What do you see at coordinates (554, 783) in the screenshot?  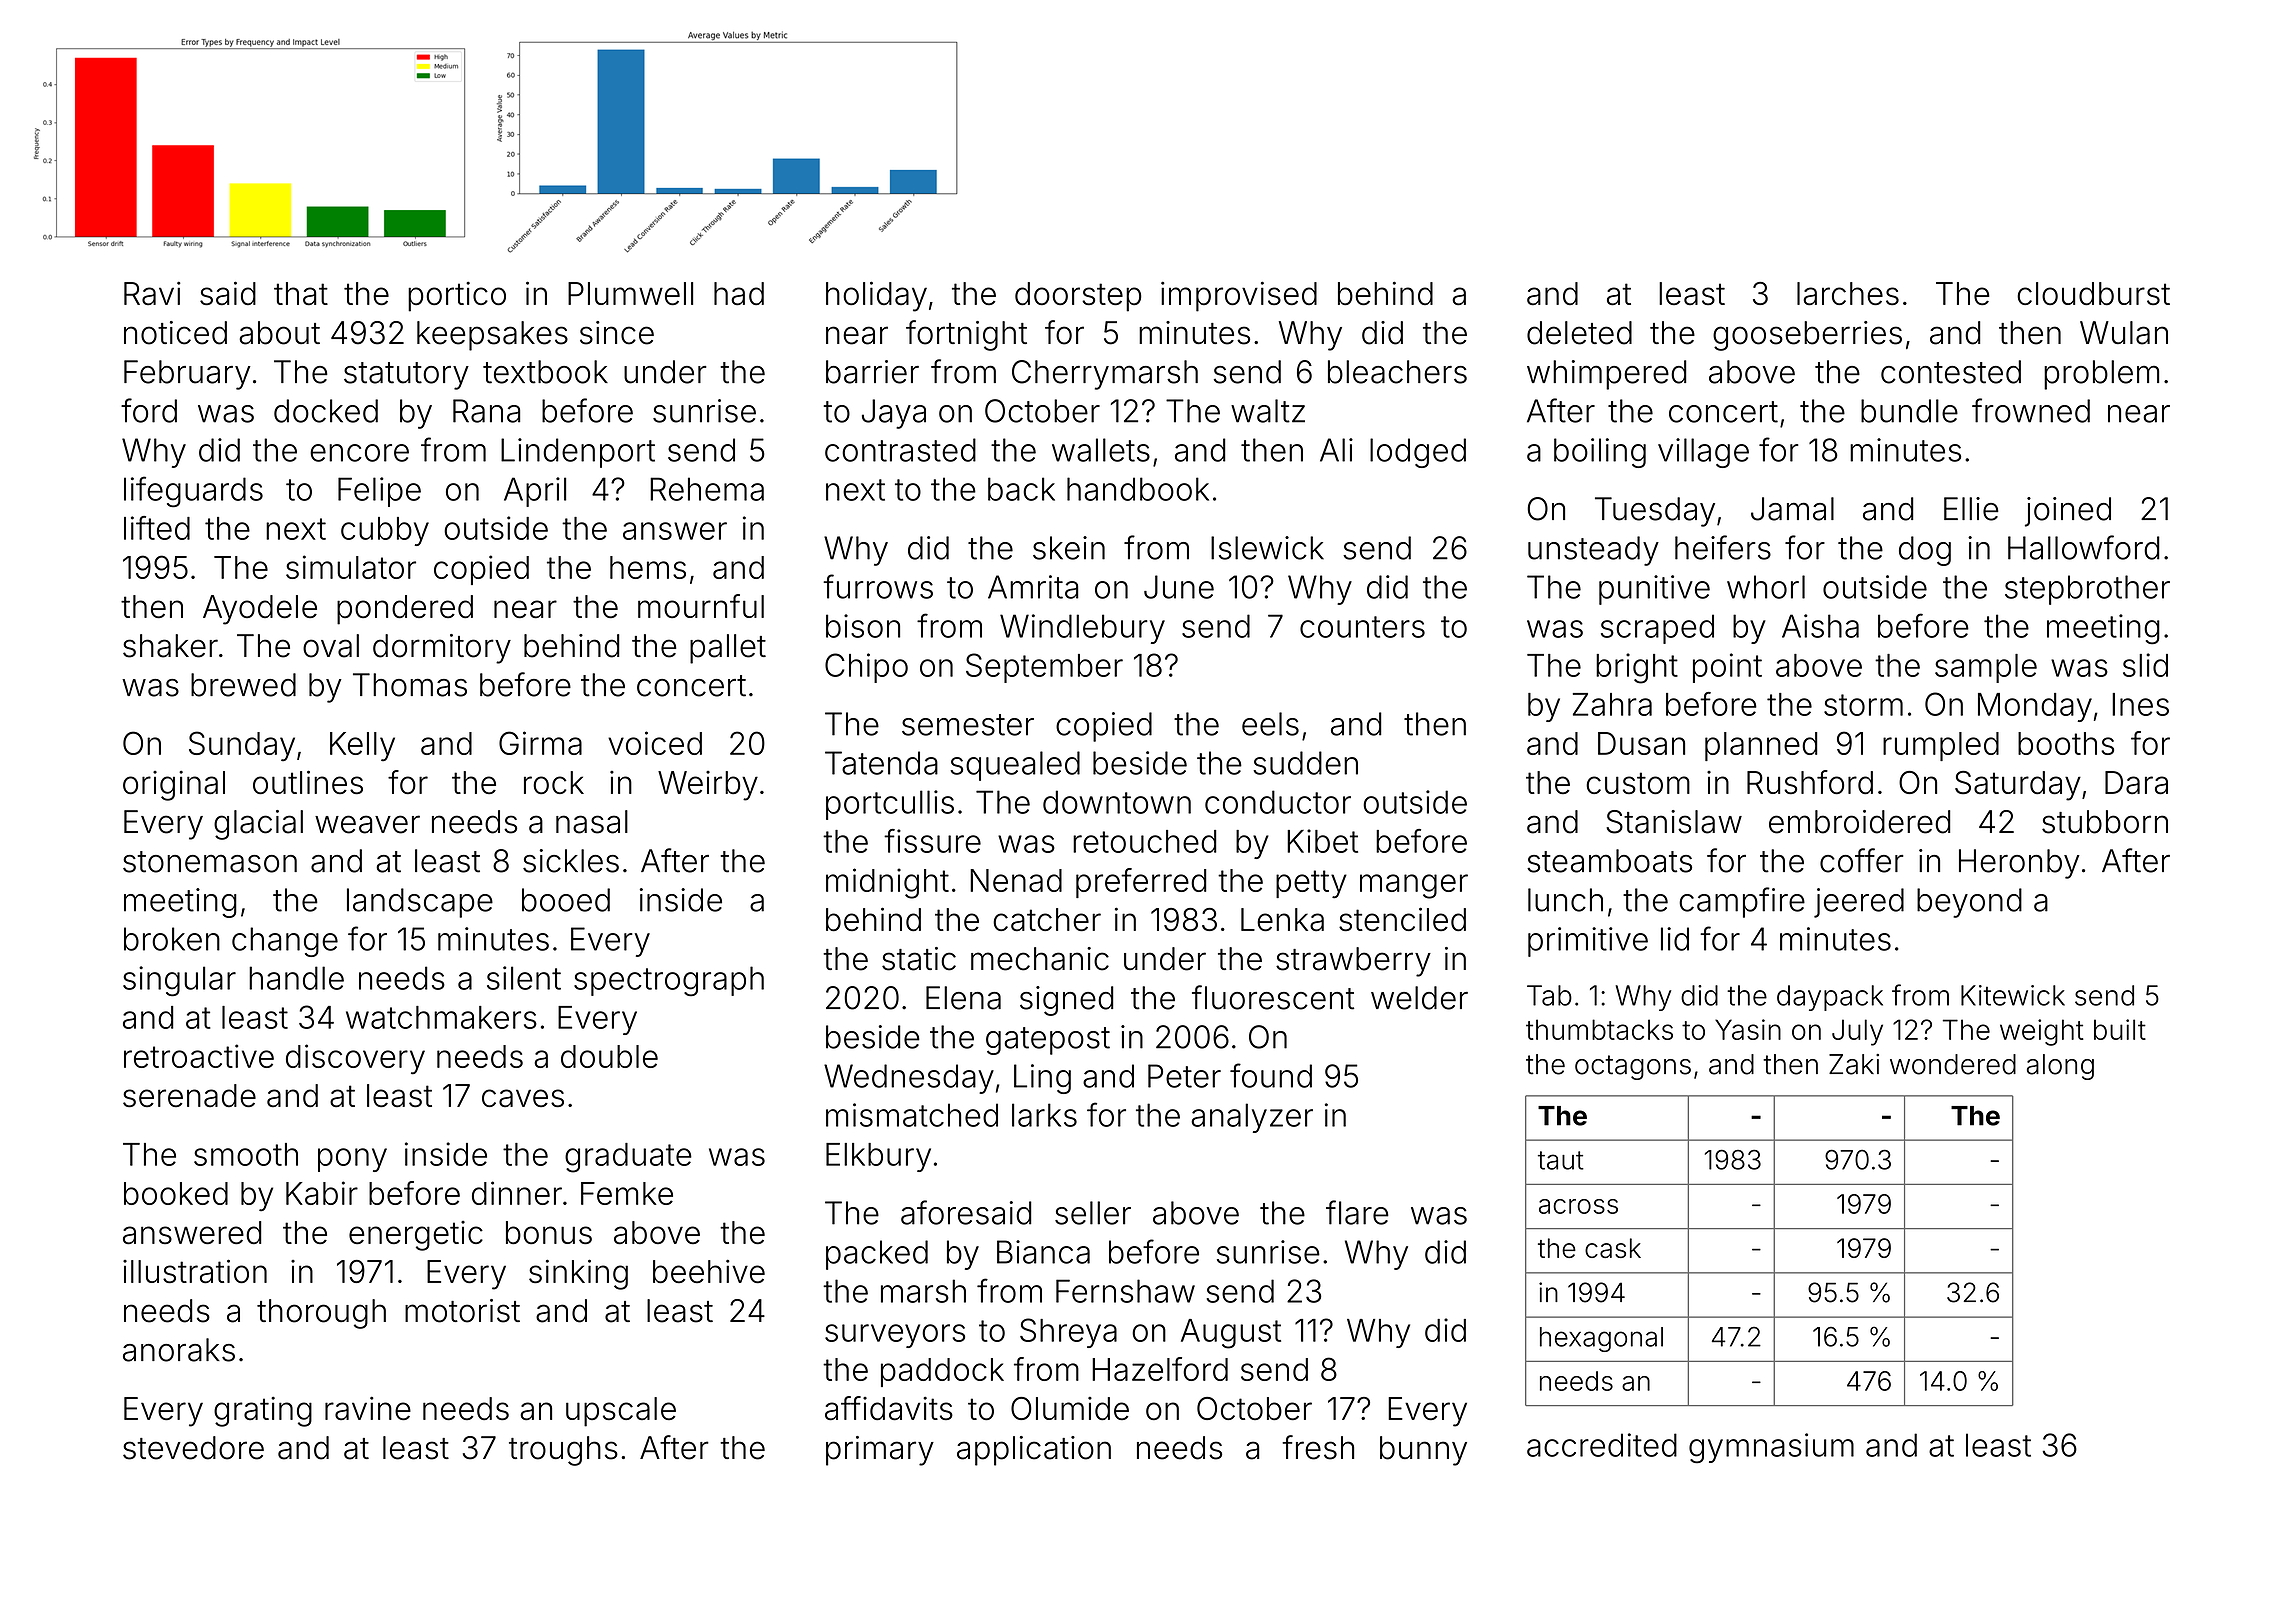 I see `rock` at bounding box center [554, 783].
